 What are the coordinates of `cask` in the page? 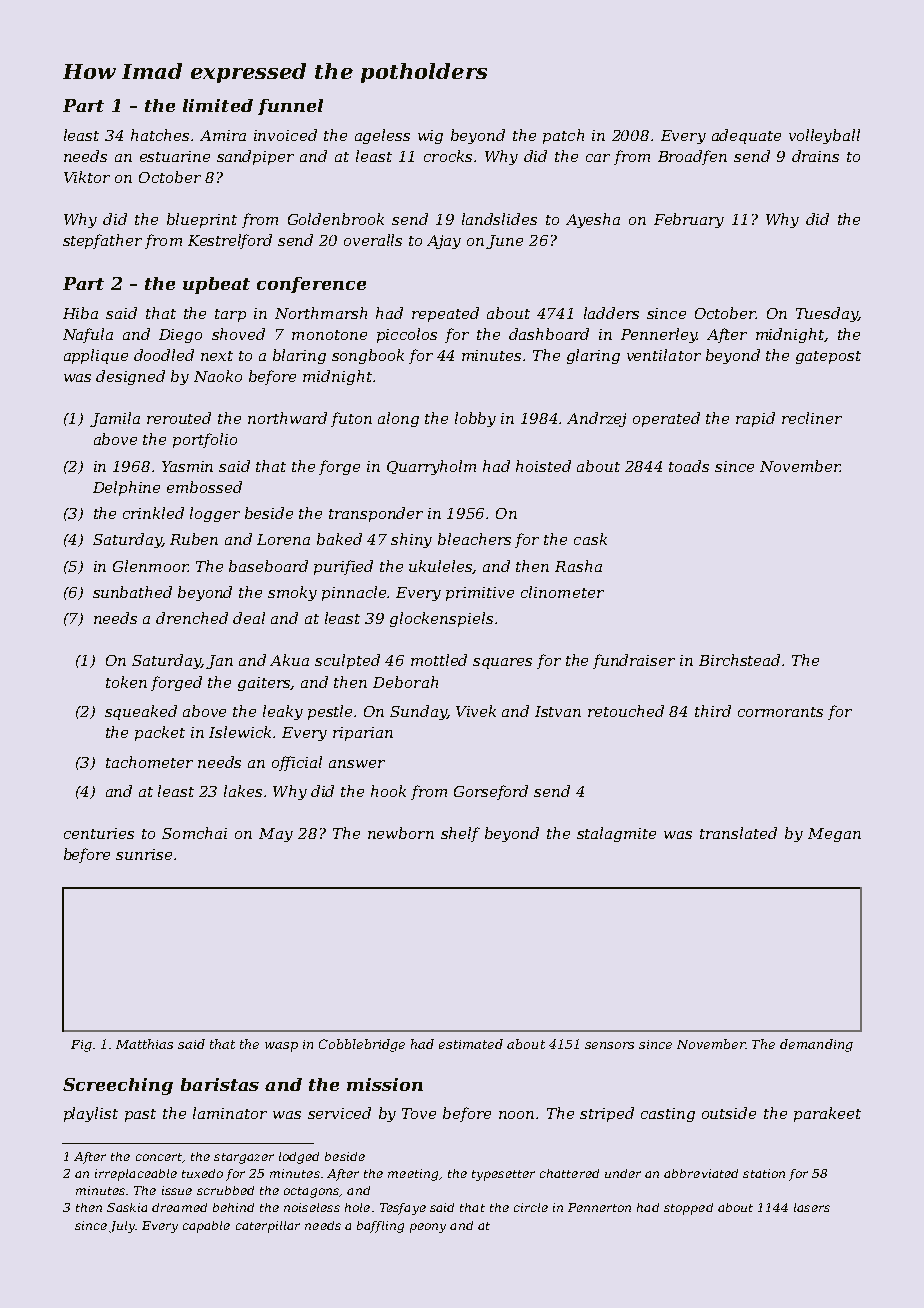 It's located at (590, 539).
